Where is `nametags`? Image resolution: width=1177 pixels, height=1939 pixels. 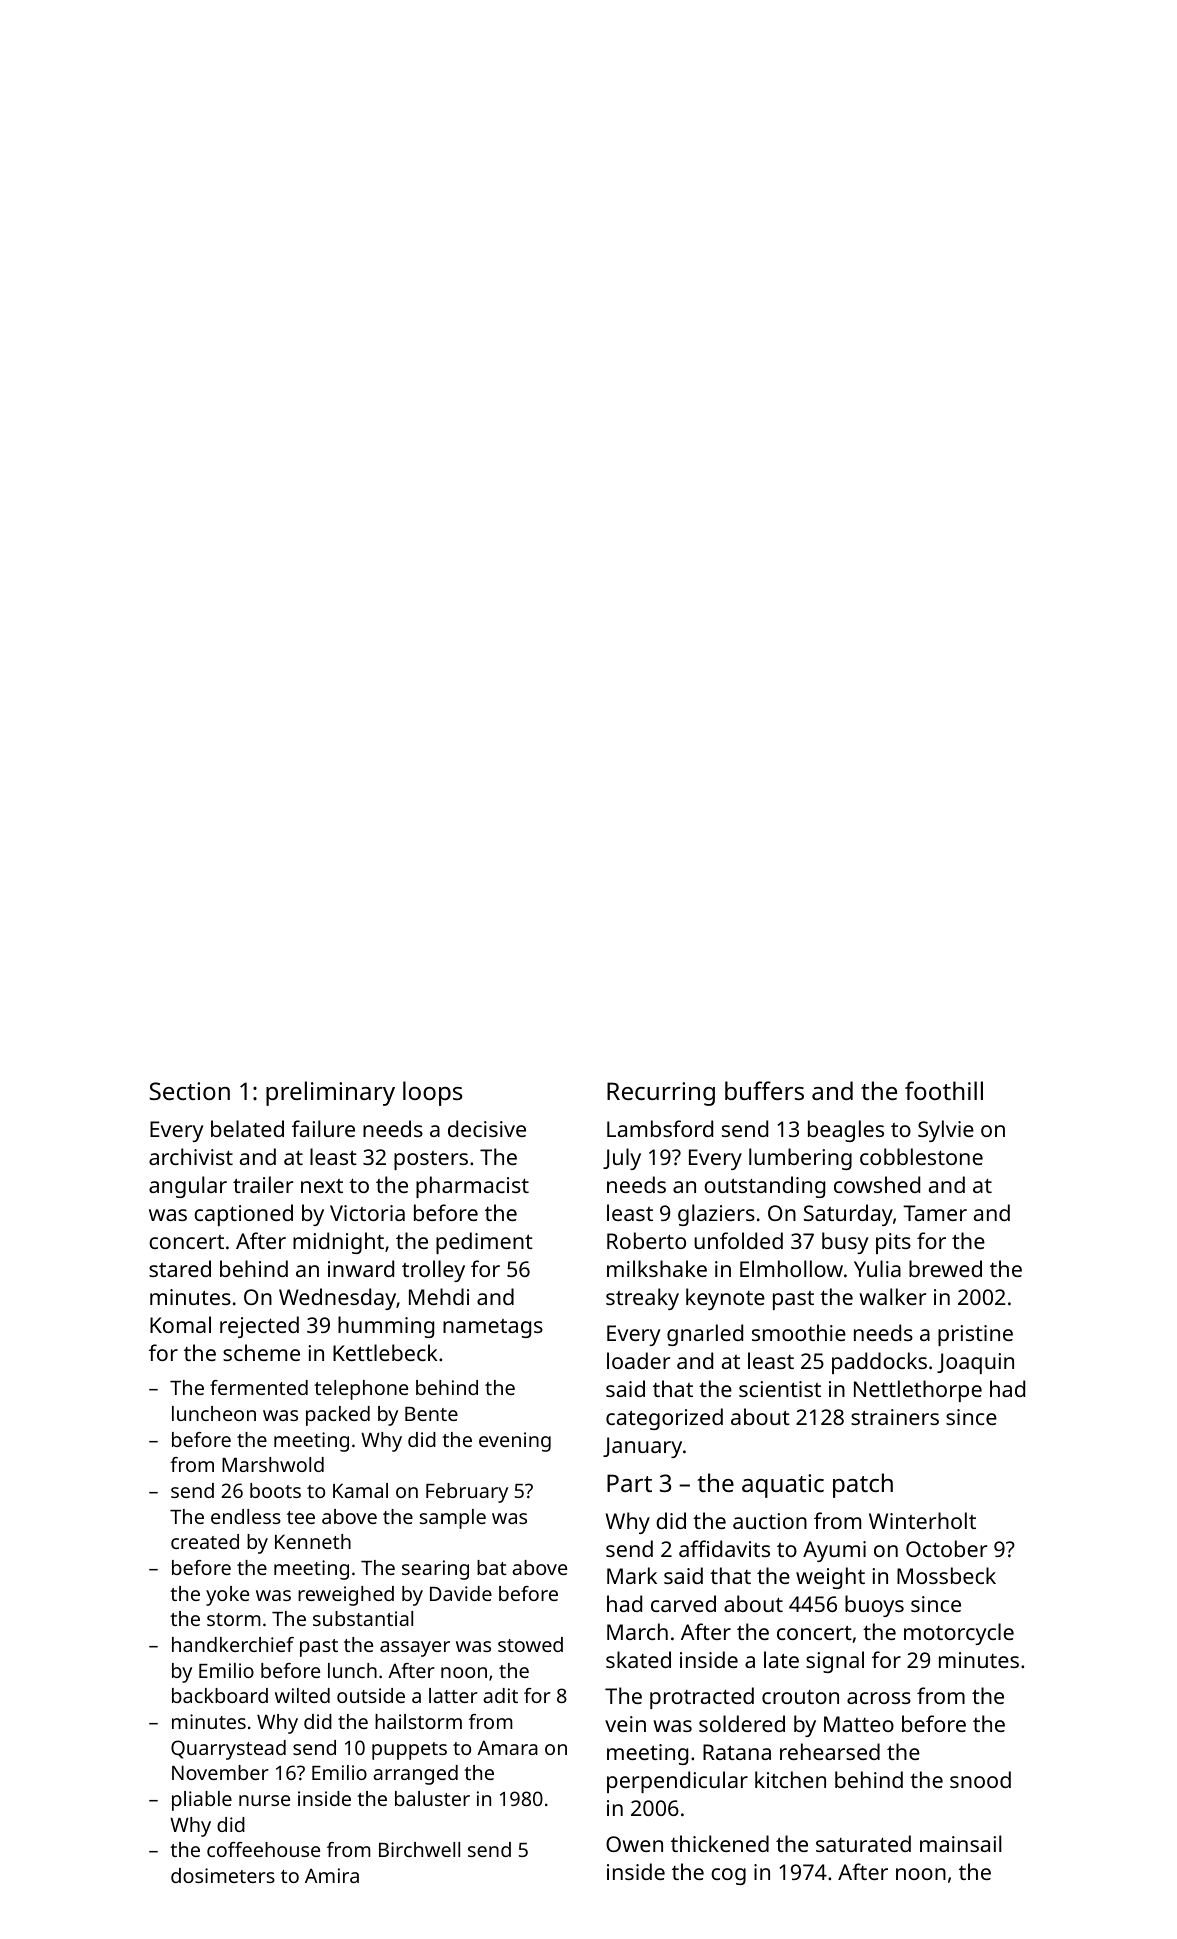 nametags is located at coordinates (493, 1328).
